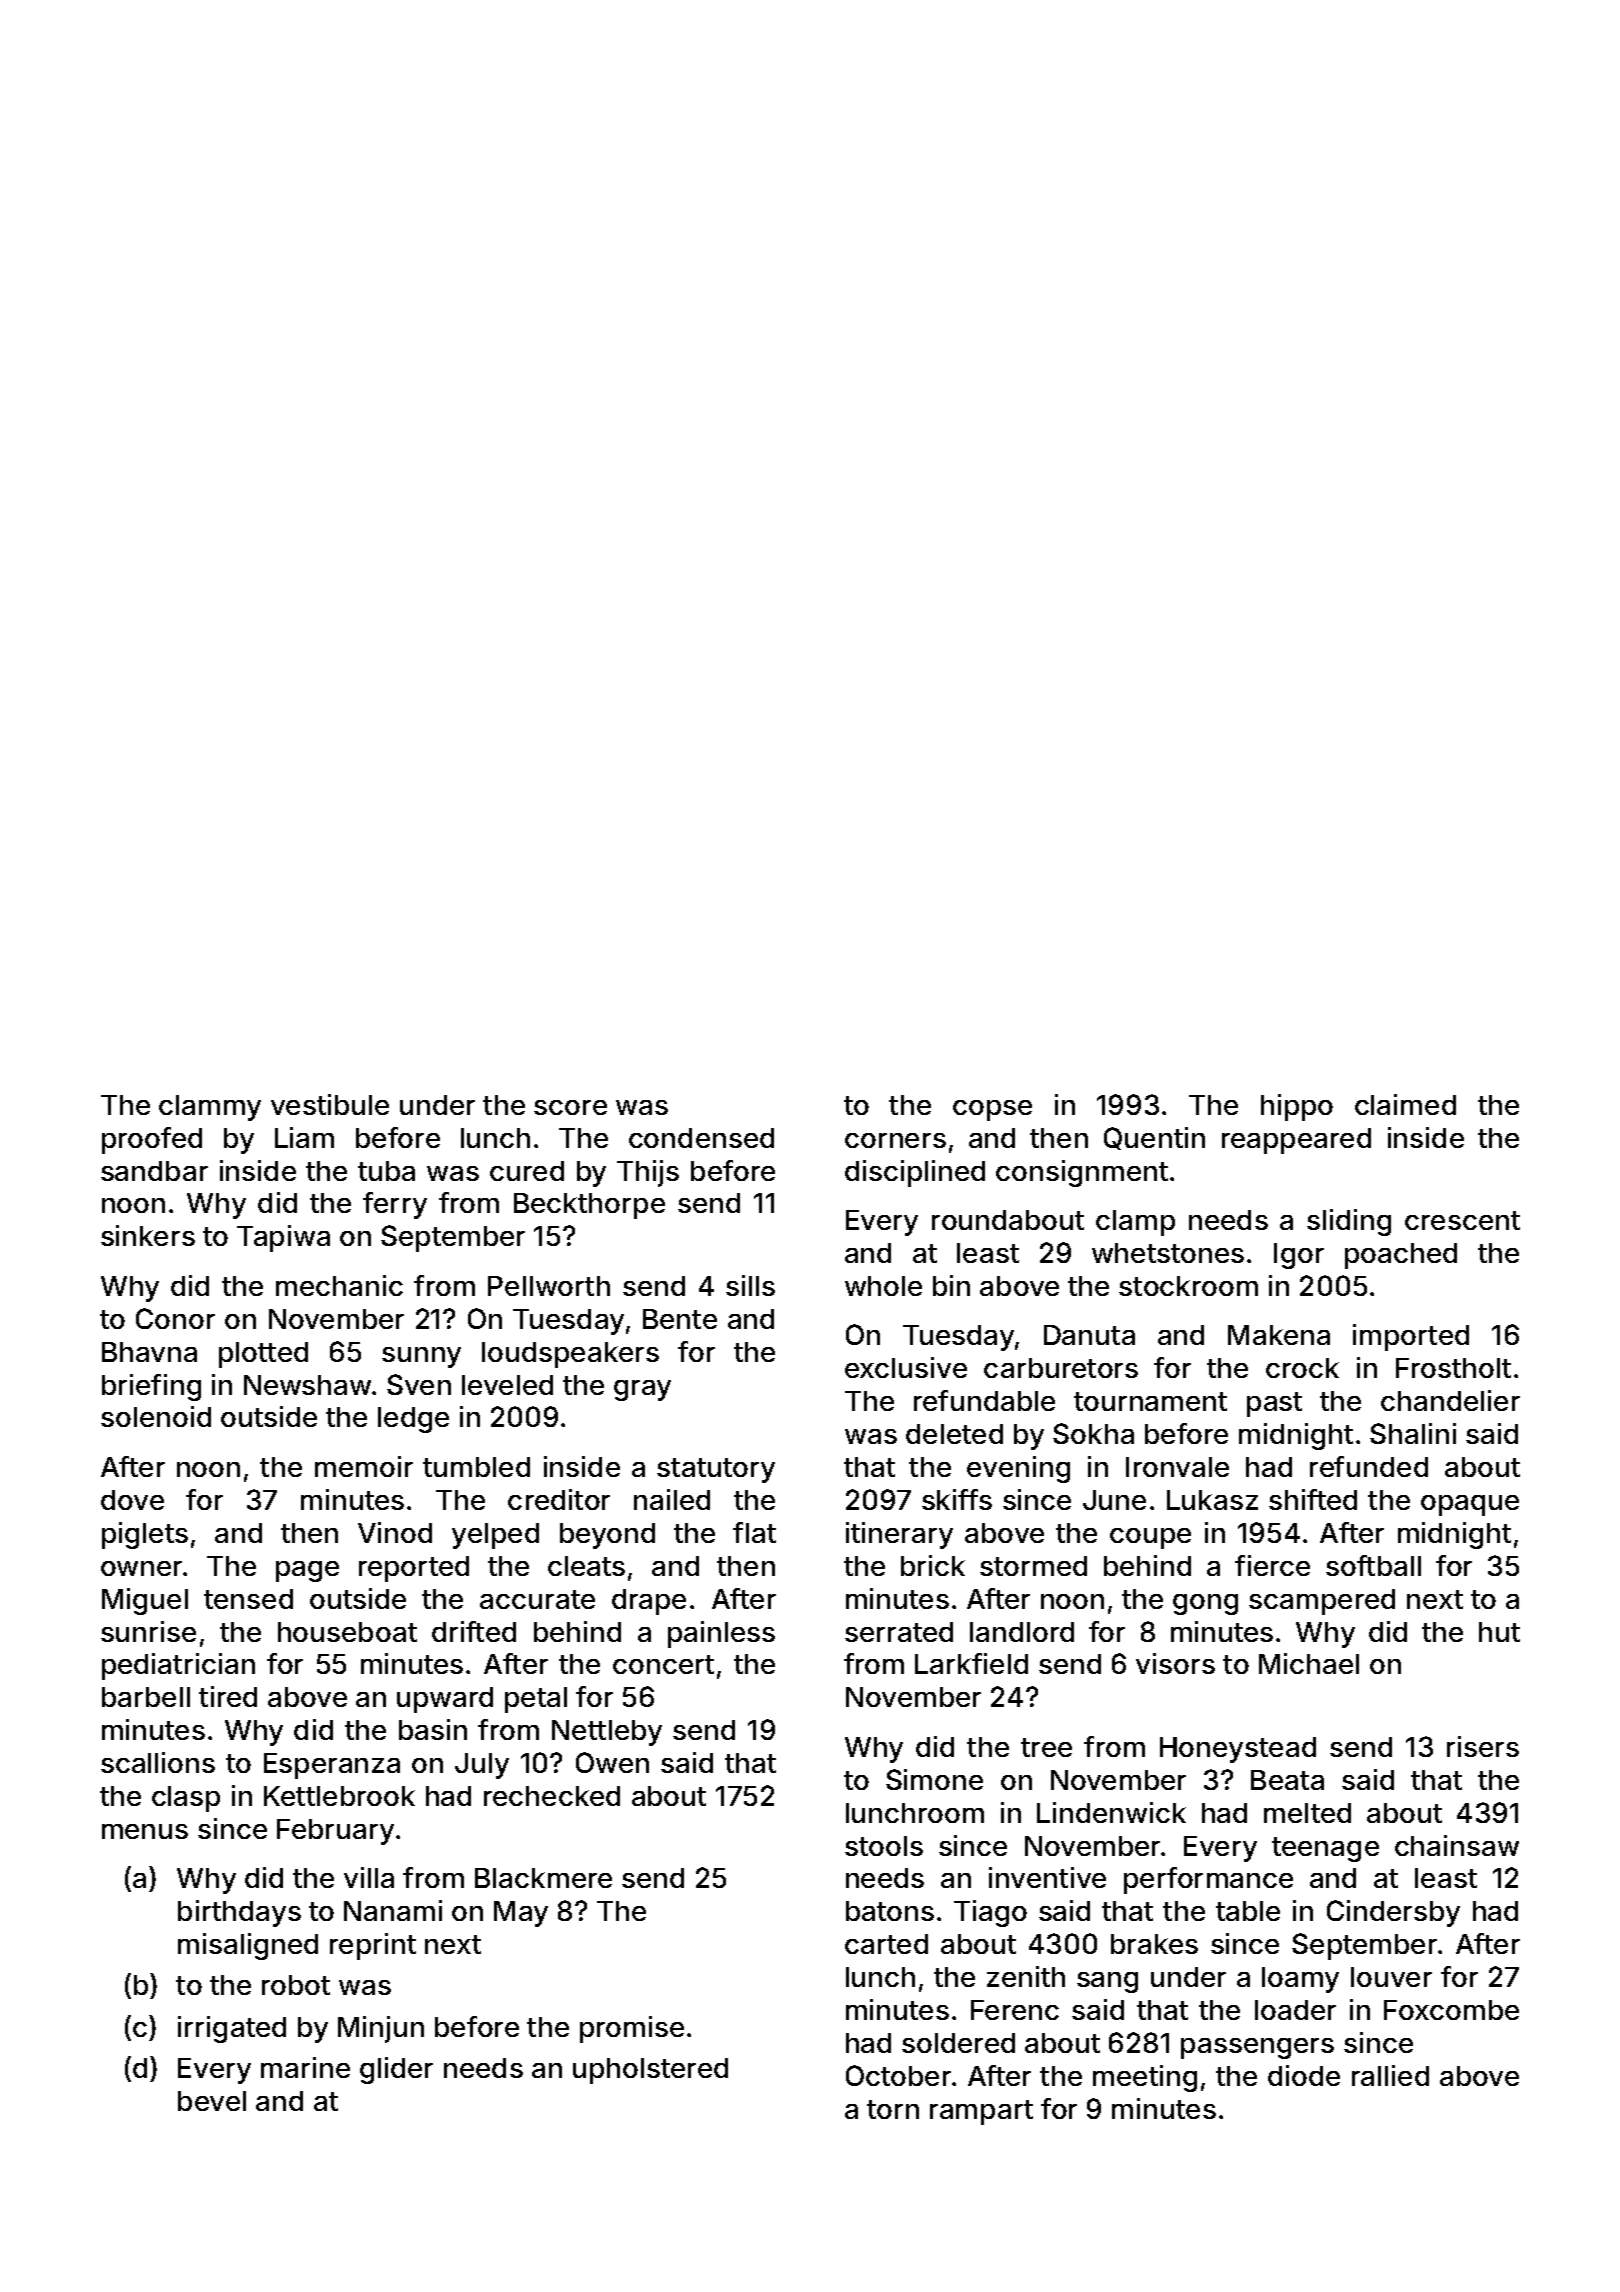 The image size is (1620, 2292). Describe the element at coordinates (141, 1568) in the screenshot. I see `owner` at that location.
